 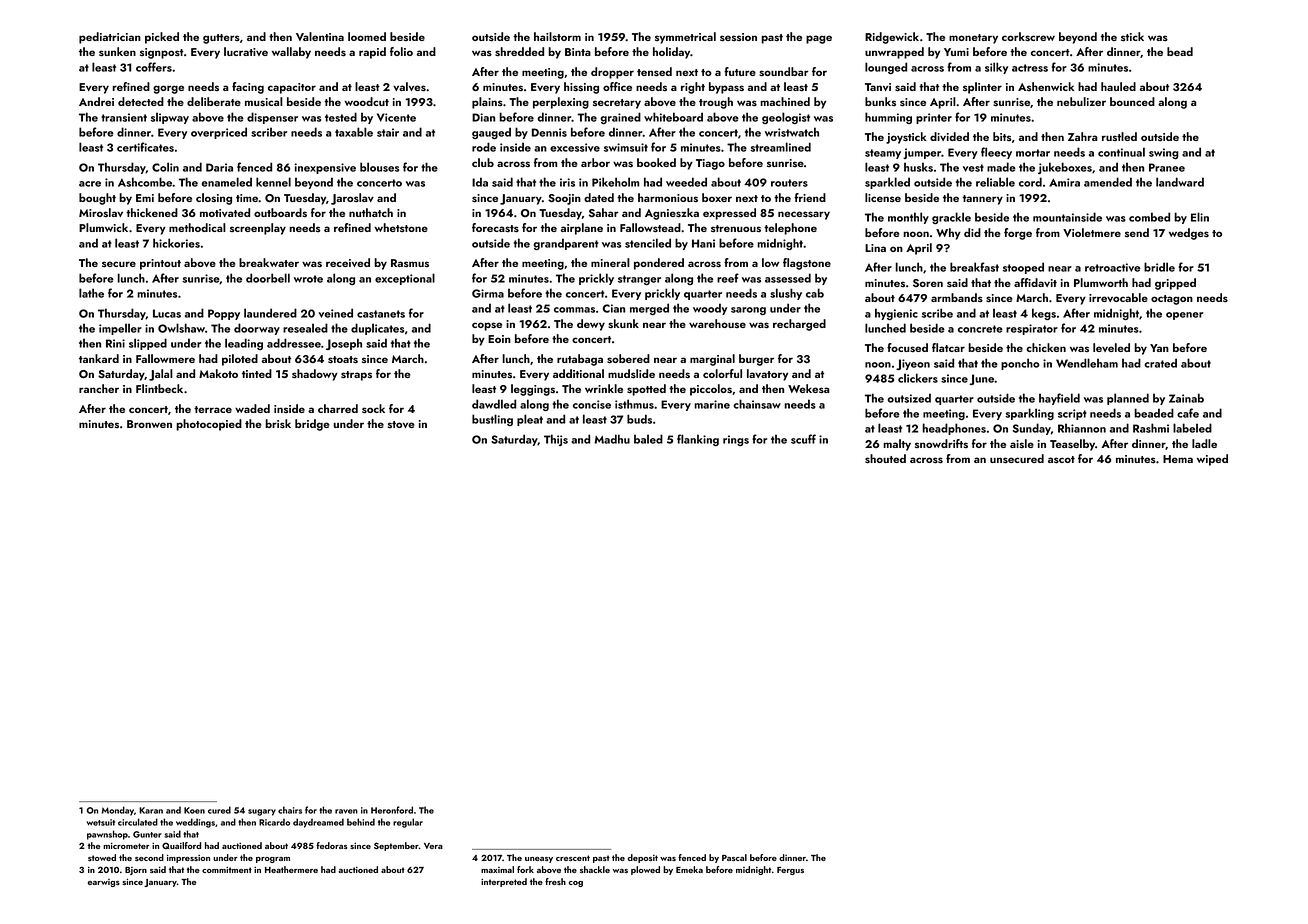 What do you see at coordinates (1118, 86) in the screenshot?
I see `hauled` at bounding box center [1118, 86].
